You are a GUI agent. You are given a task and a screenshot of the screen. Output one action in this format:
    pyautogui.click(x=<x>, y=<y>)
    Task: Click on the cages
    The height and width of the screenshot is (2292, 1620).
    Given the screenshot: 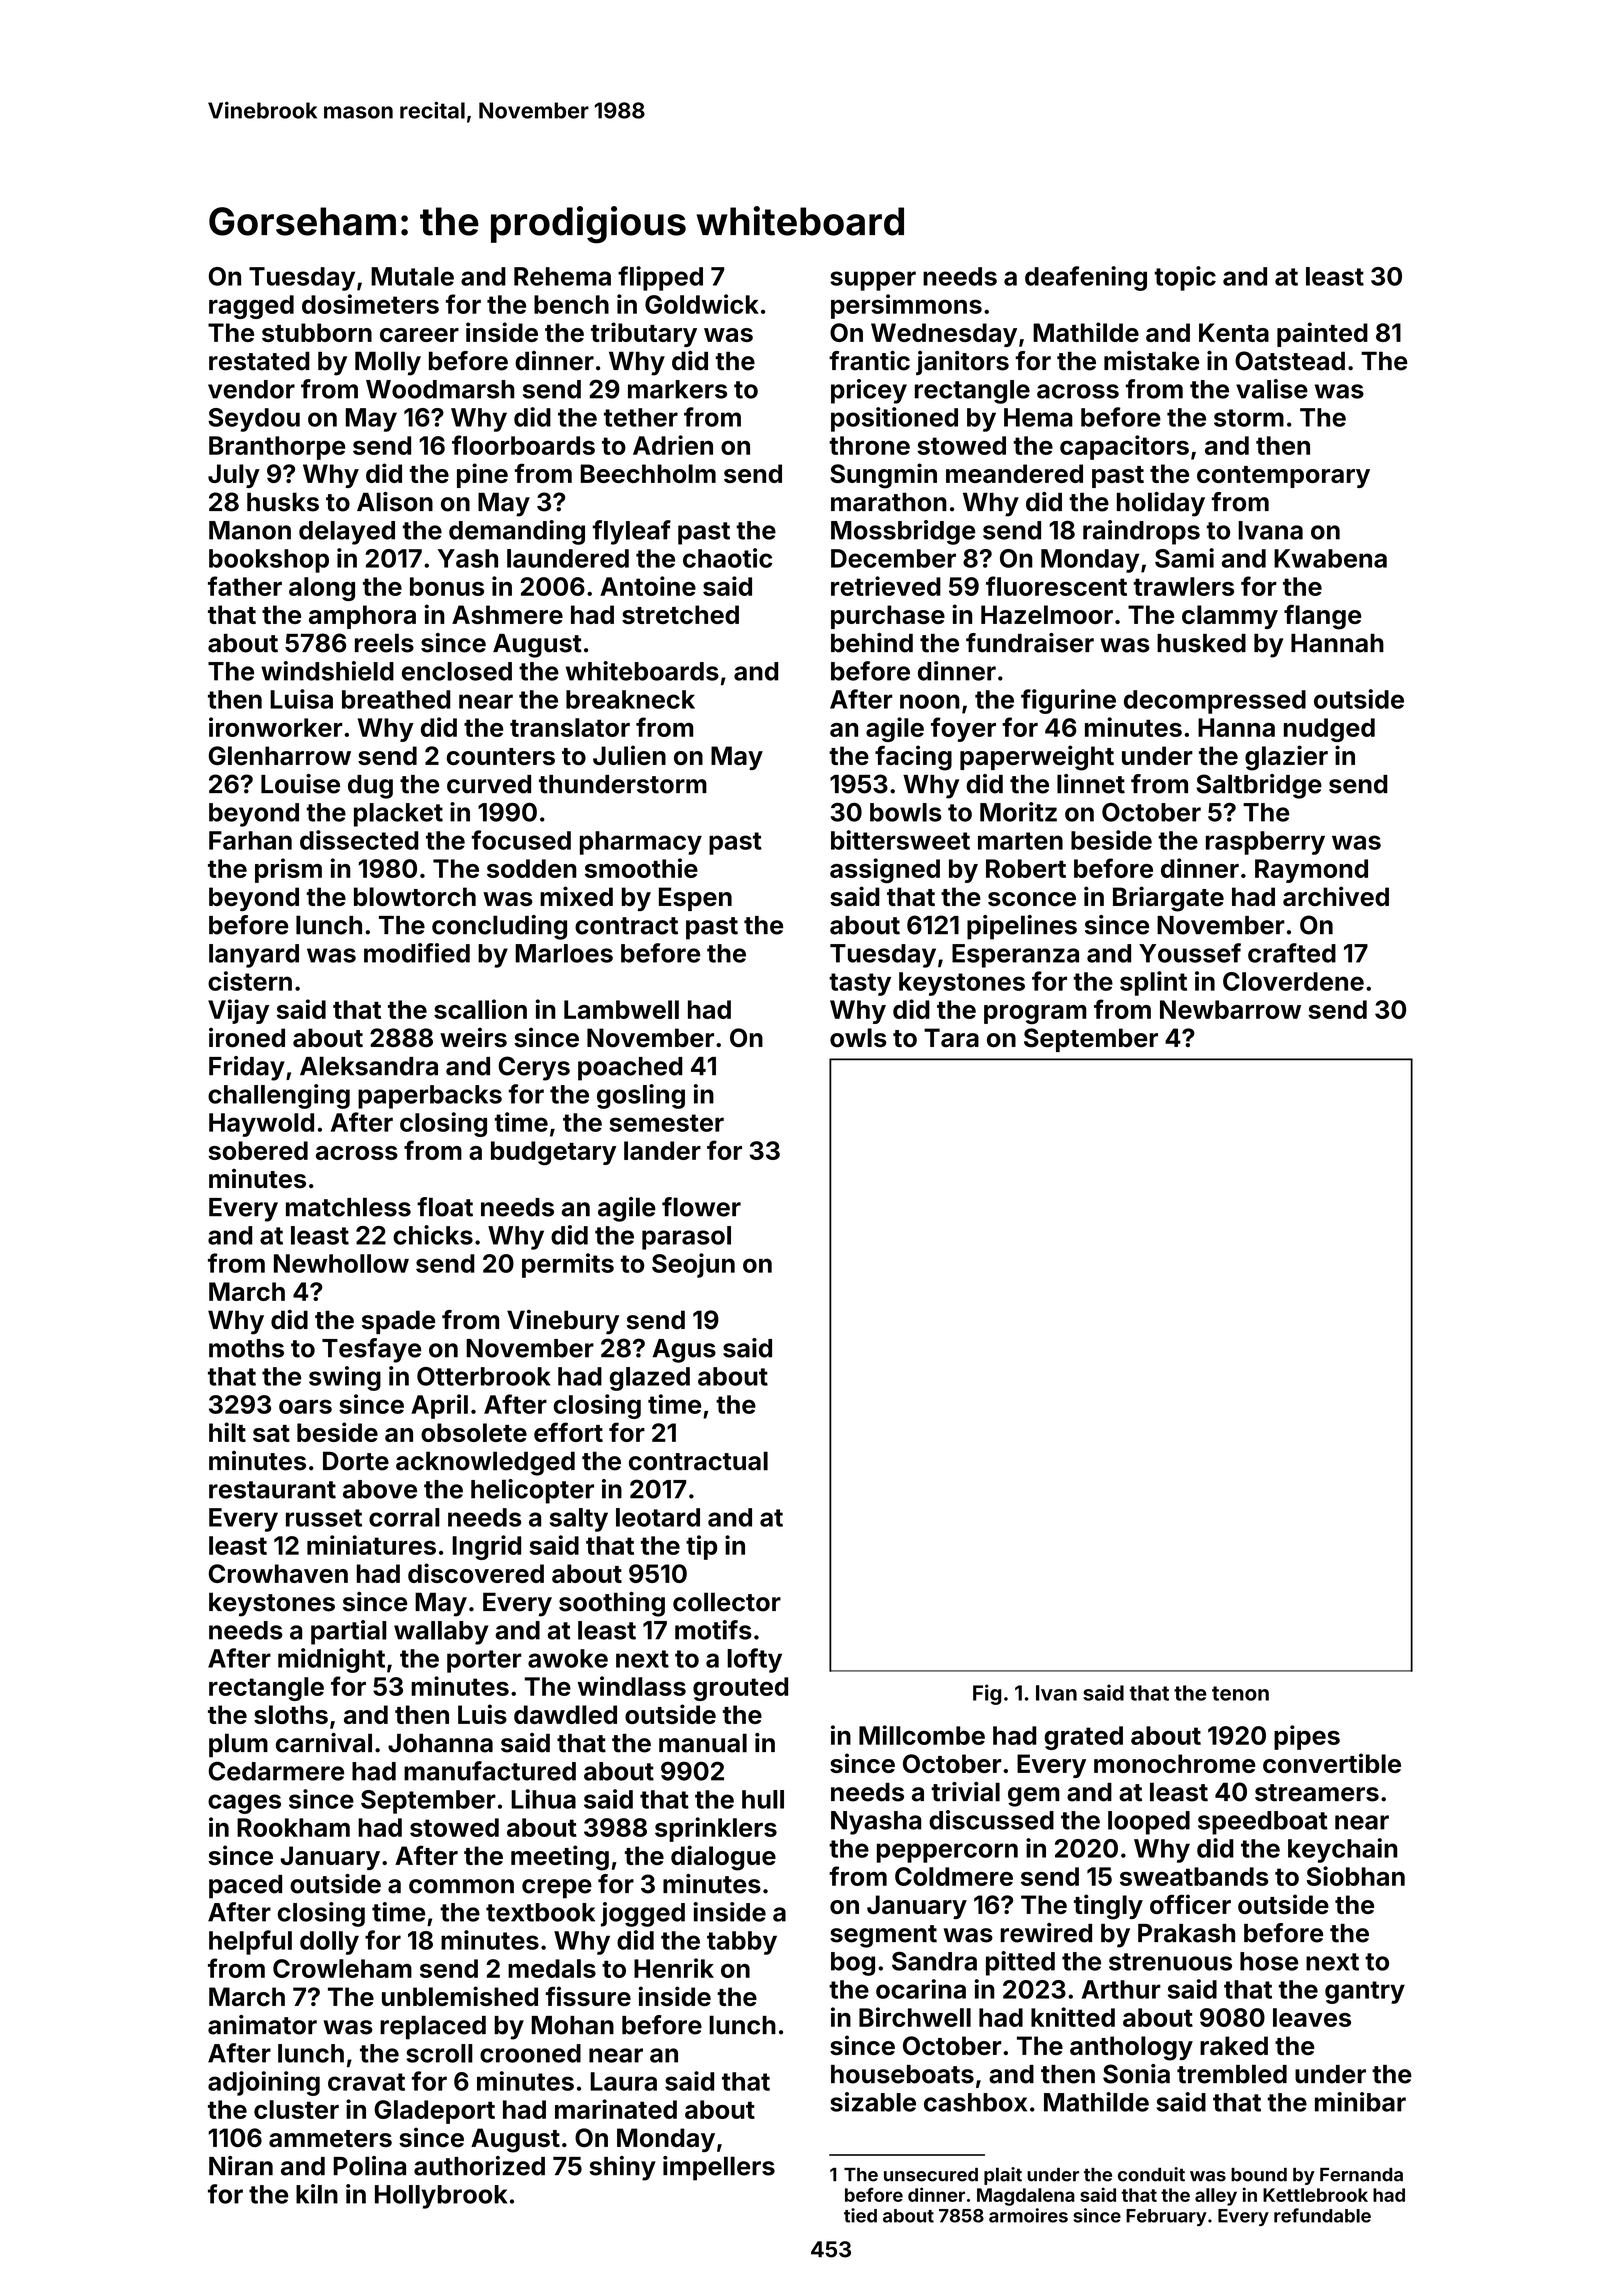 What is the action you would take?
    pyautogui.click(x=244, y=1804)
